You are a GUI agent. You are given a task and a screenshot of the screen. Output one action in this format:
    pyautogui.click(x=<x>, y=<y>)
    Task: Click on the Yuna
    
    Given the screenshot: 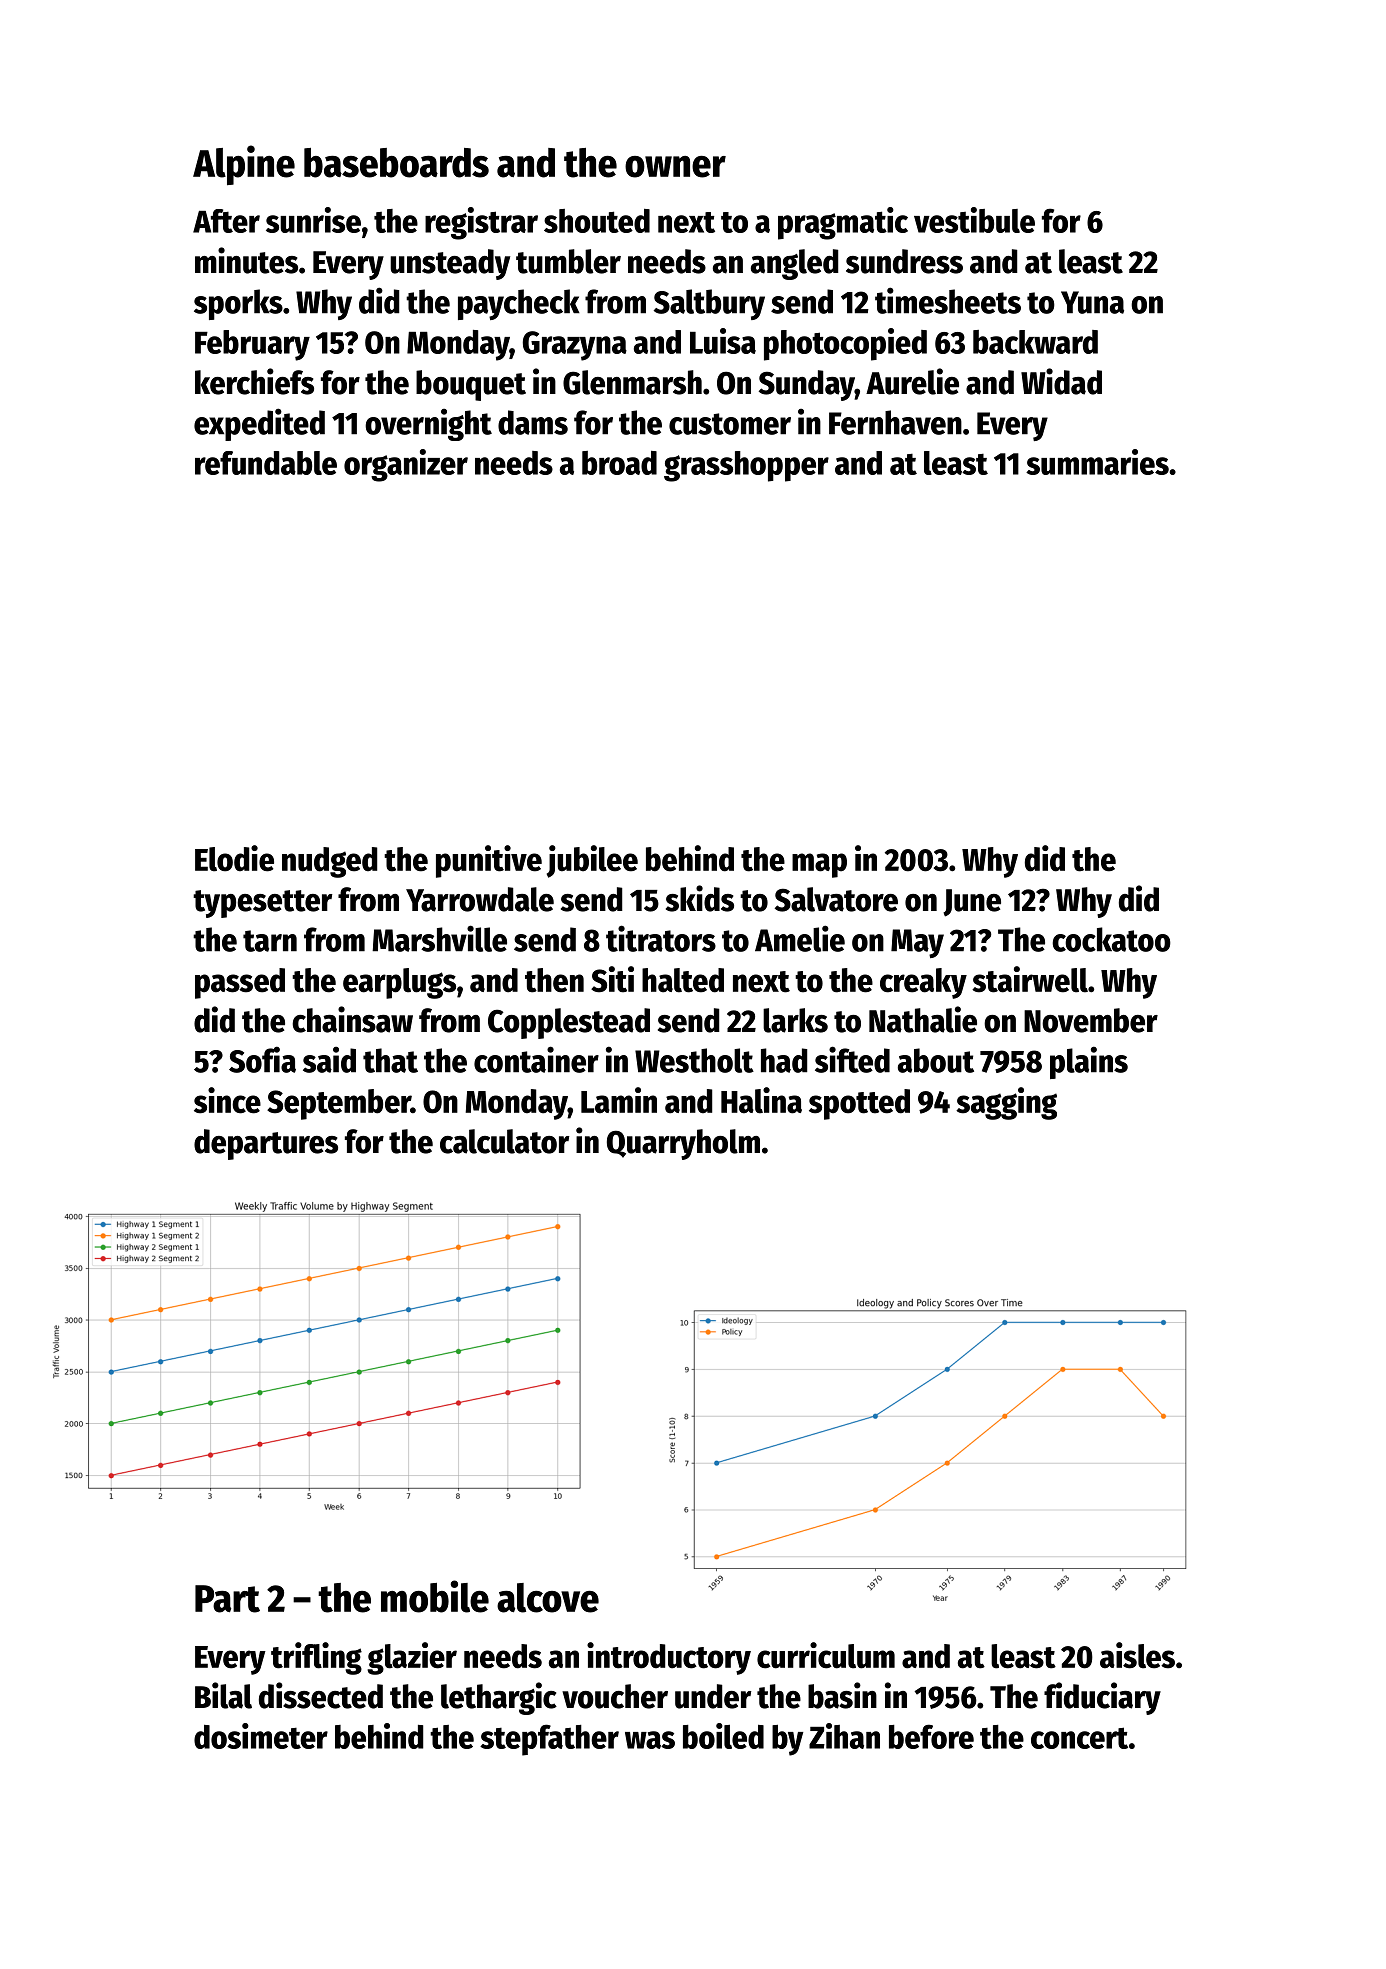 What is the action you would take?
    pyautogui.click(x=1092, y=302)
